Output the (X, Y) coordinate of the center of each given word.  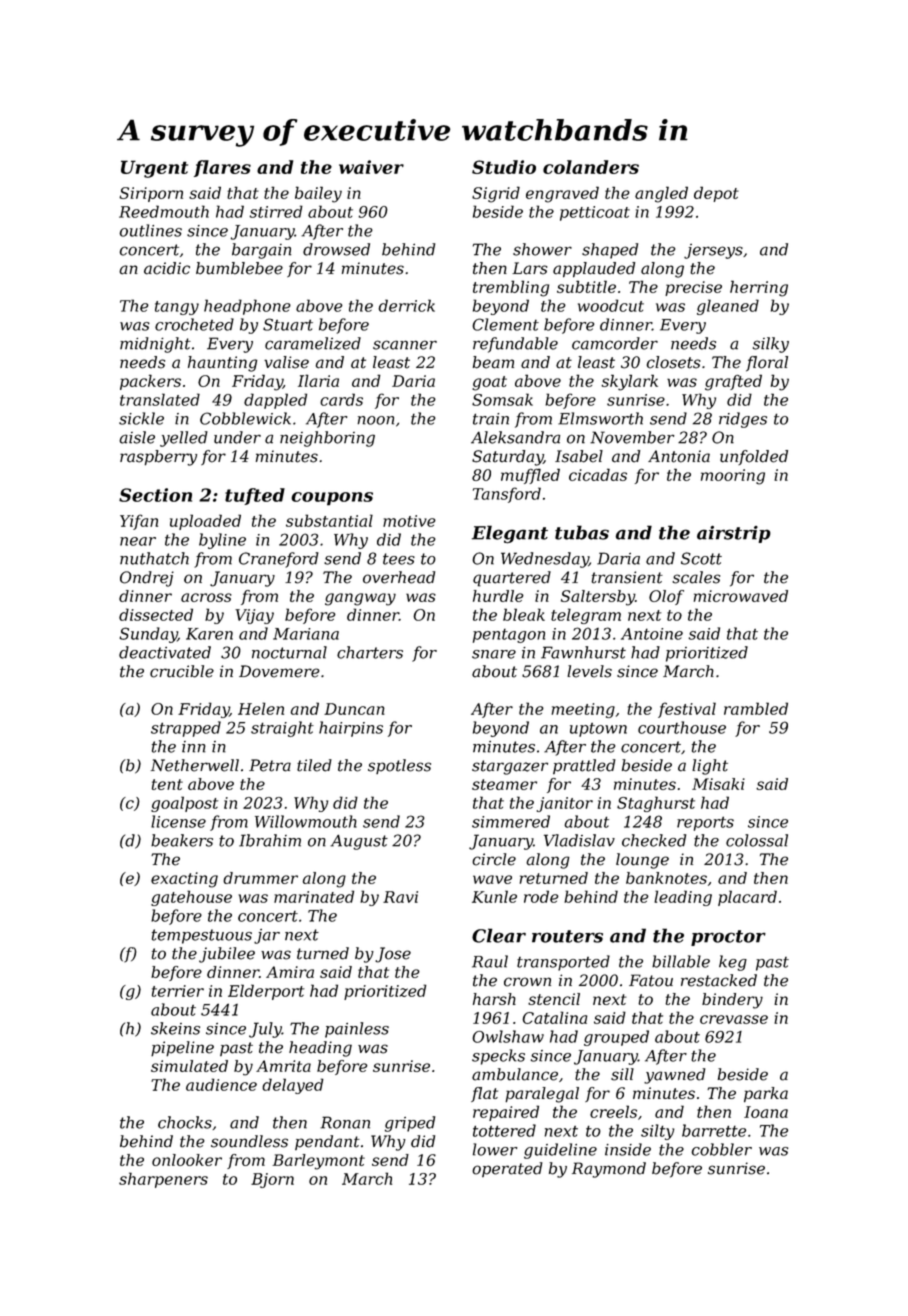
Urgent (154, 169)
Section (155, 495)
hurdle (498, 596)
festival (687, 710)
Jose (393, 955)
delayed (293, 1086)
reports (705, 823)
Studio (504, 167)
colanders (591, 167)
